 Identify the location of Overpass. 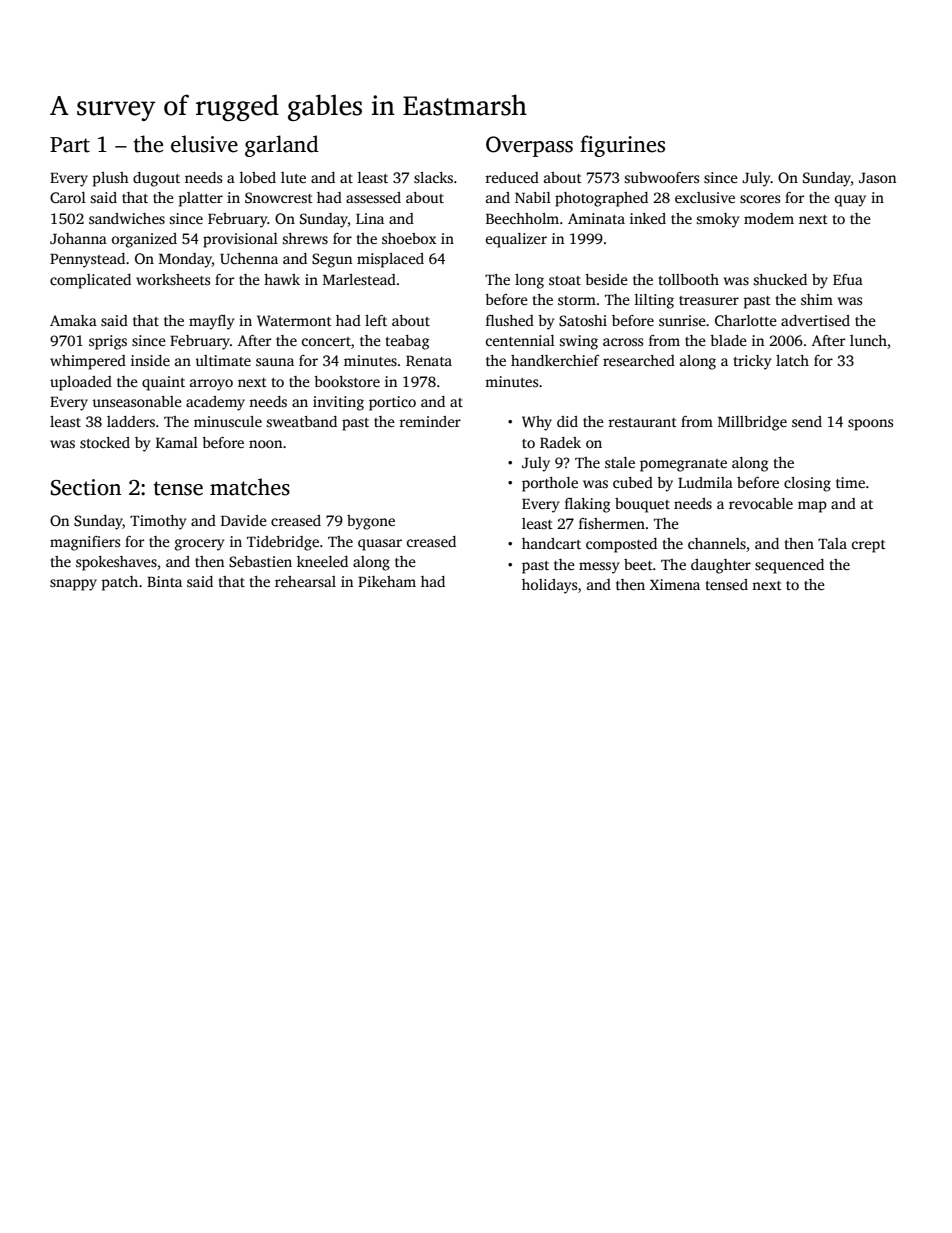
(529, 146).
